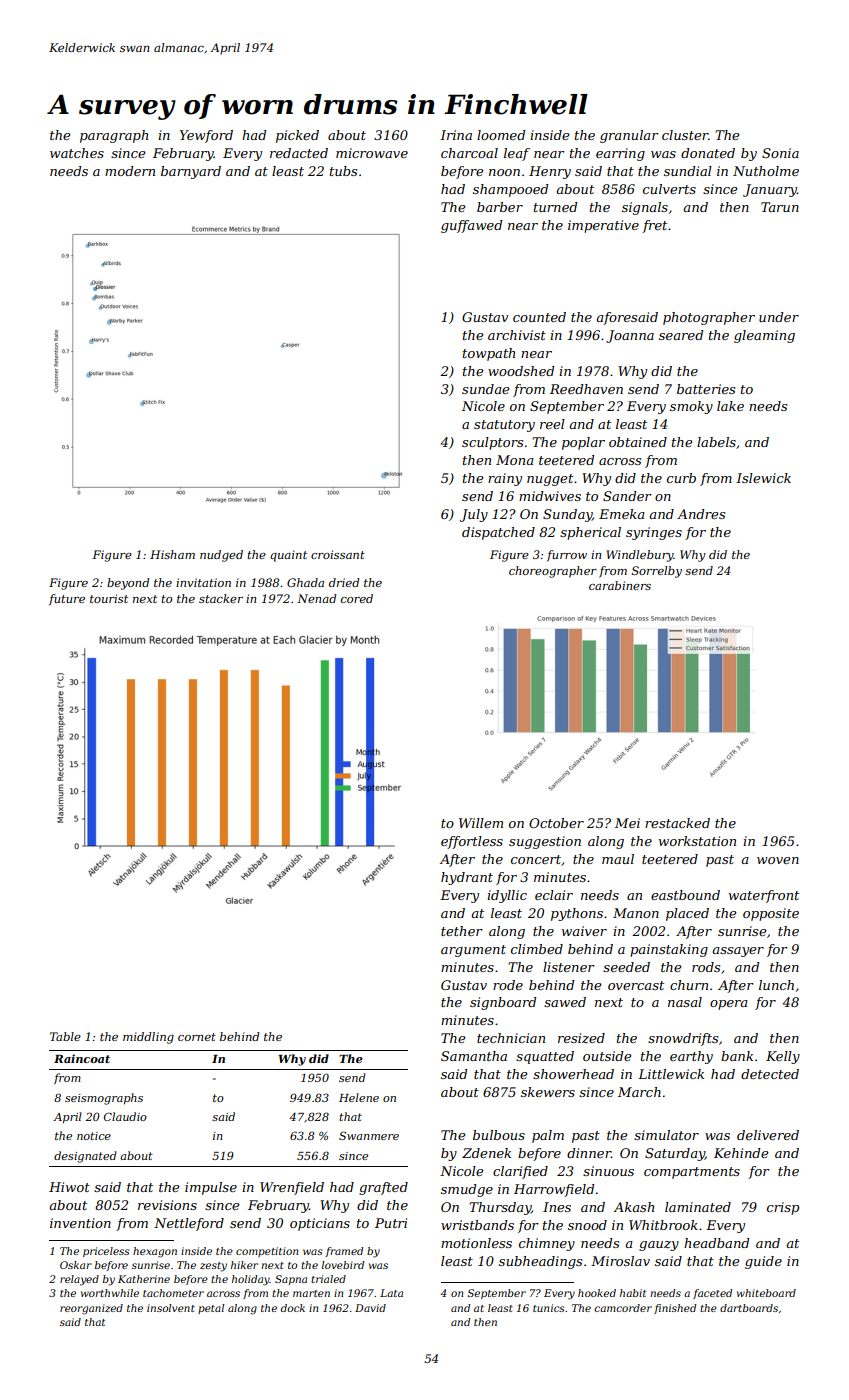 The width and height of the document is (849, 1400). I want to click on detected, so click(770, 1074).
